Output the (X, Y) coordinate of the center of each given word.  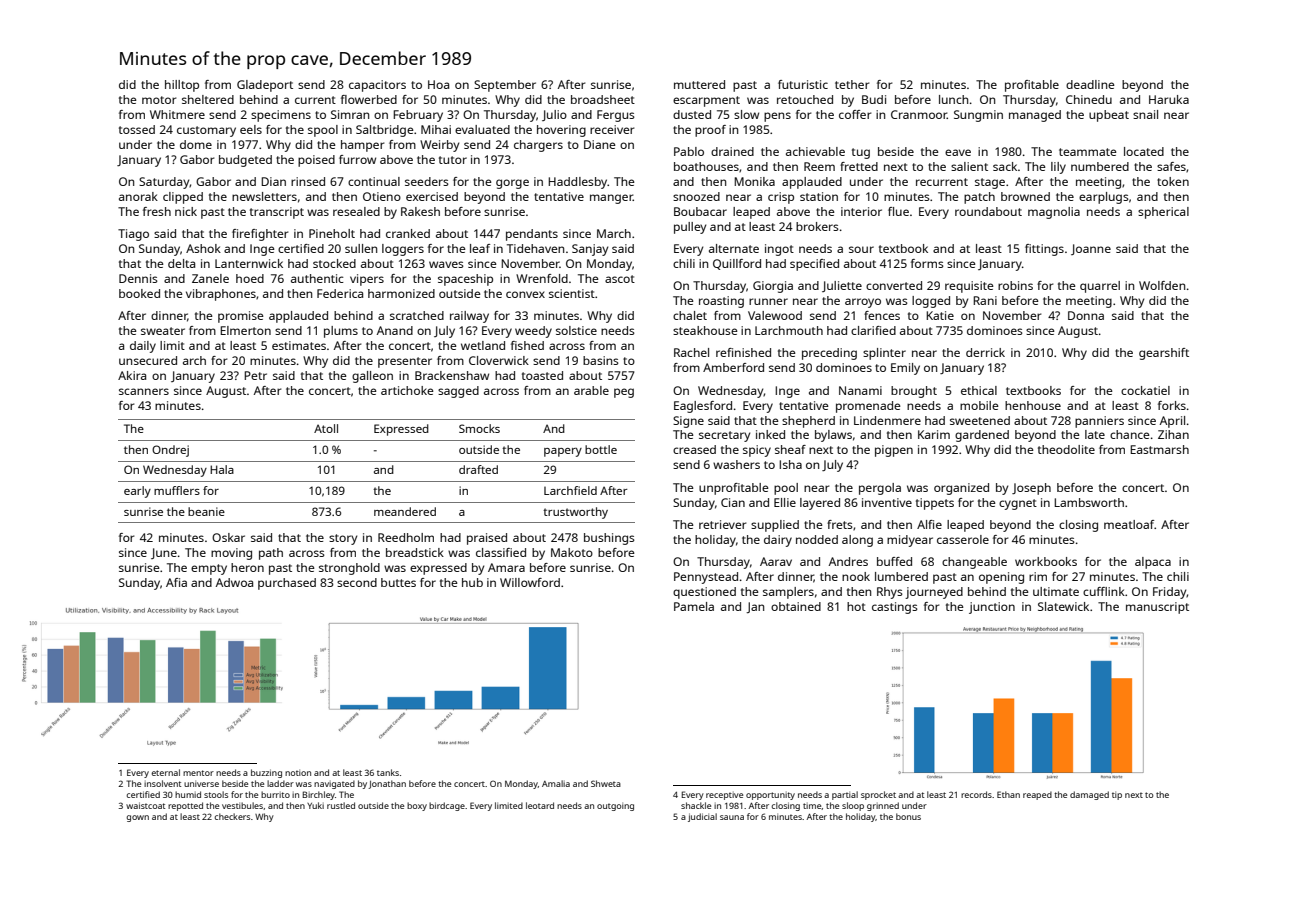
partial (845, 795)
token (1173, 181)
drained (732, 151)
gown (137, 818)
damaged (1089, 795)
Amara (506, 567)
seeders (427, 181)
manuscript (1157, 608)
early (137, 492)
